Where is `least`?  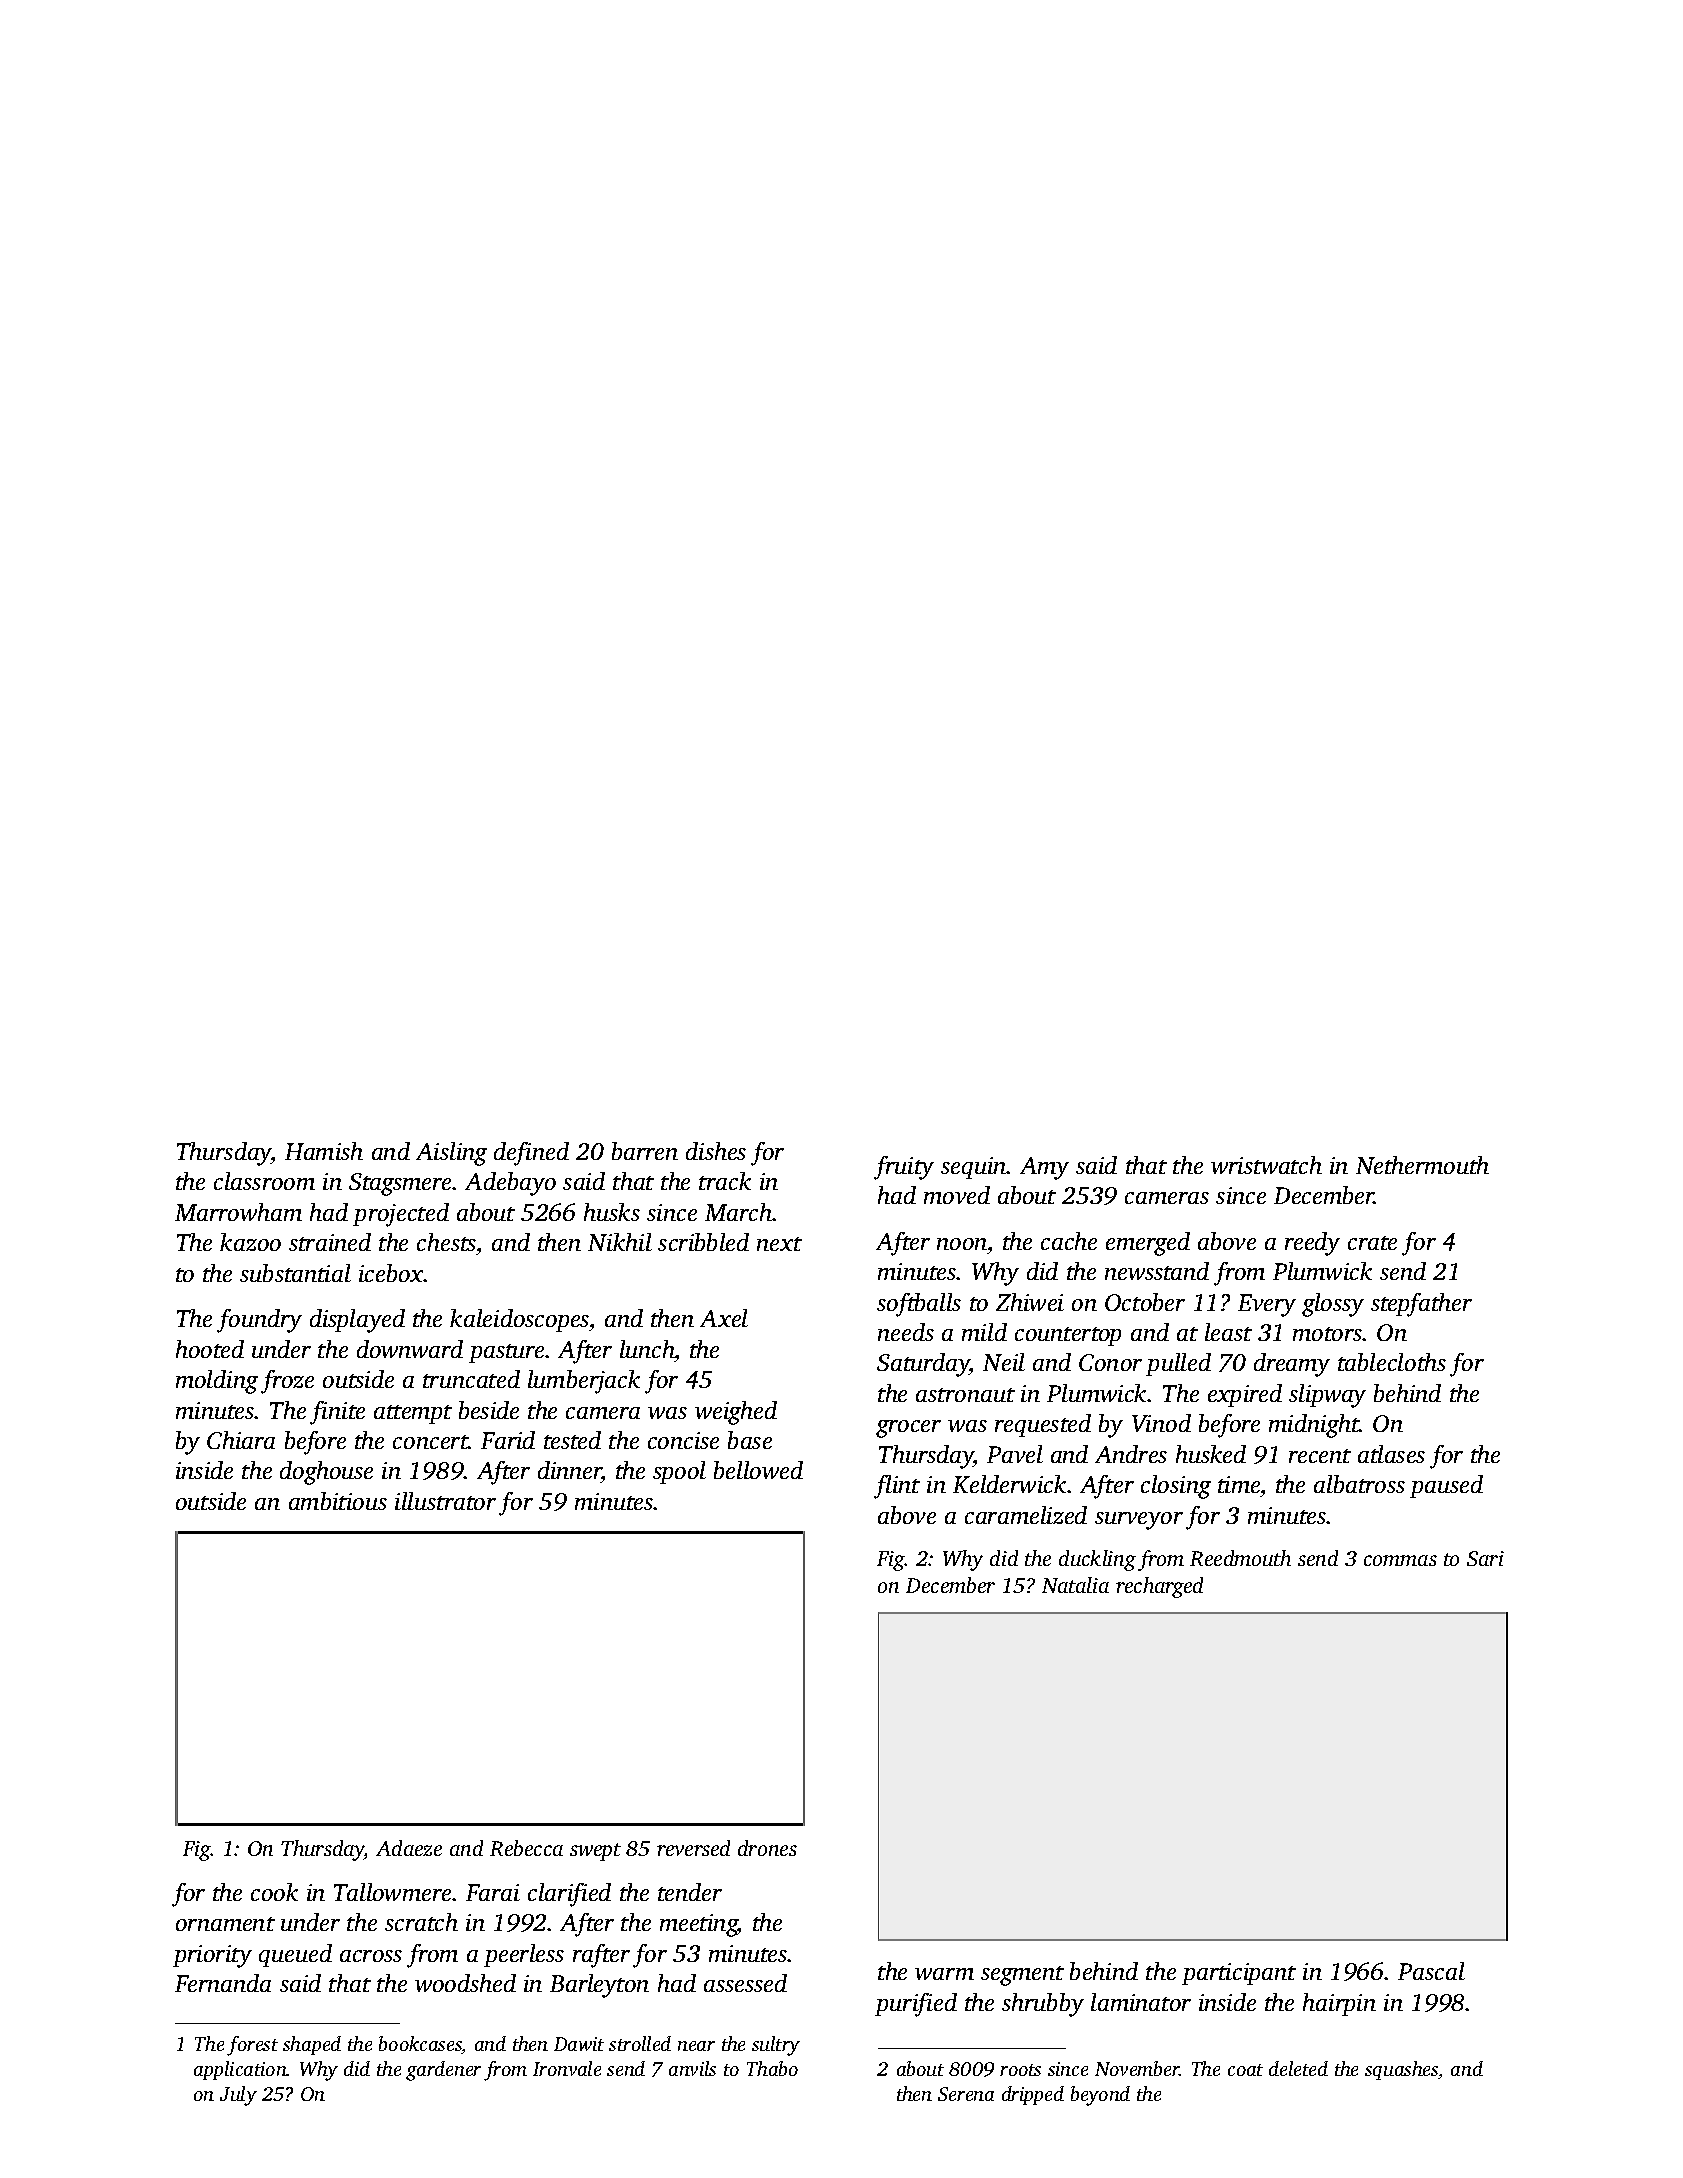 least is located at coordinates (1228, 1332).
